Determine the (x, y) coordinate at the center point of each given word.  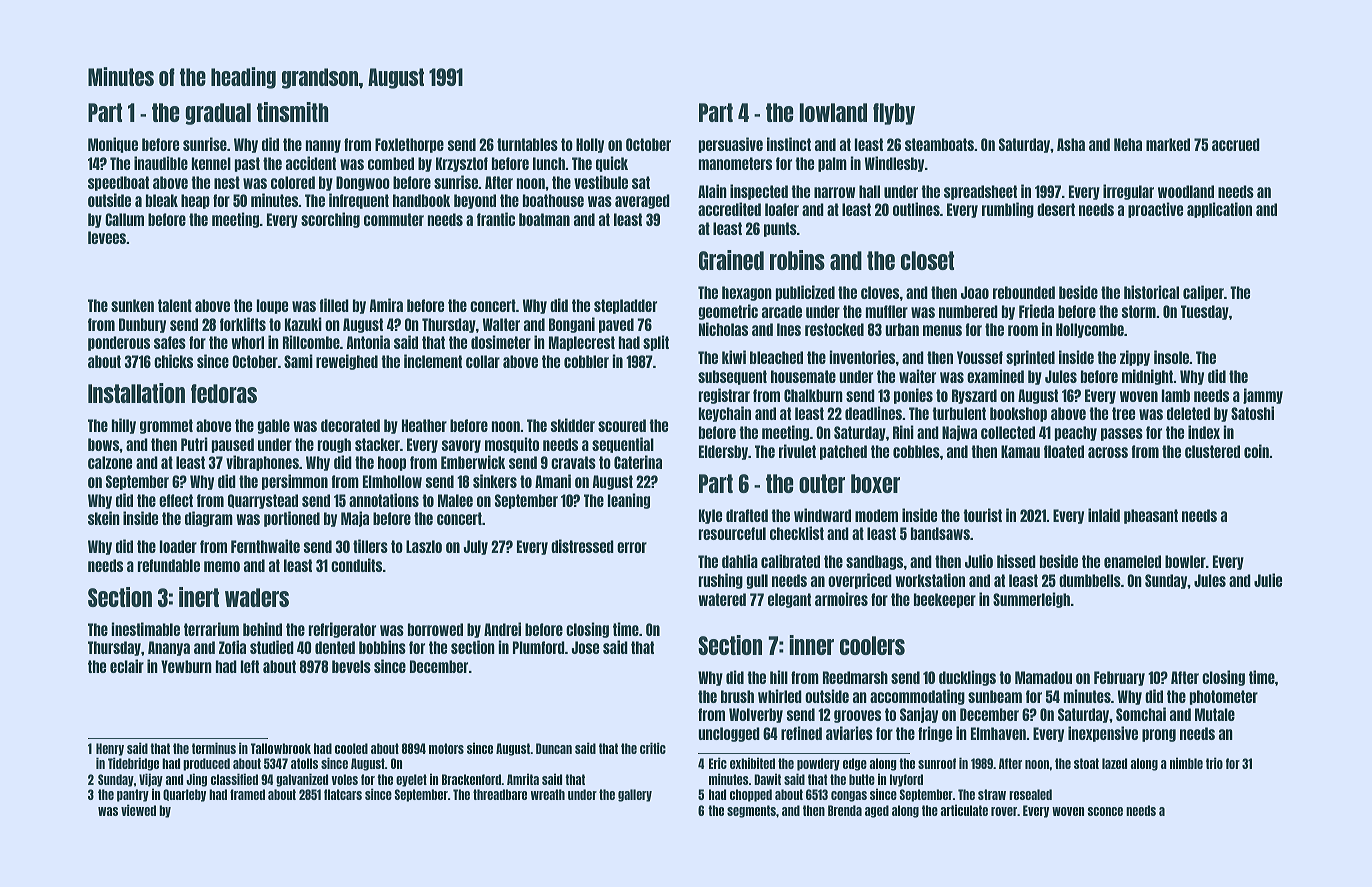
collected (1008, 432)
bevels (351, 666)
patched (843, 452)
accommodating (917, 697)
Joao (975, 292)
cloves (880, 292)
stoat (1086, 763)
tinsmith (293, 112)
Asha (1071, 144)
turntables (527, 144)
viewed (138, 810)
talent (175, 305)
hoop (392, 463)
